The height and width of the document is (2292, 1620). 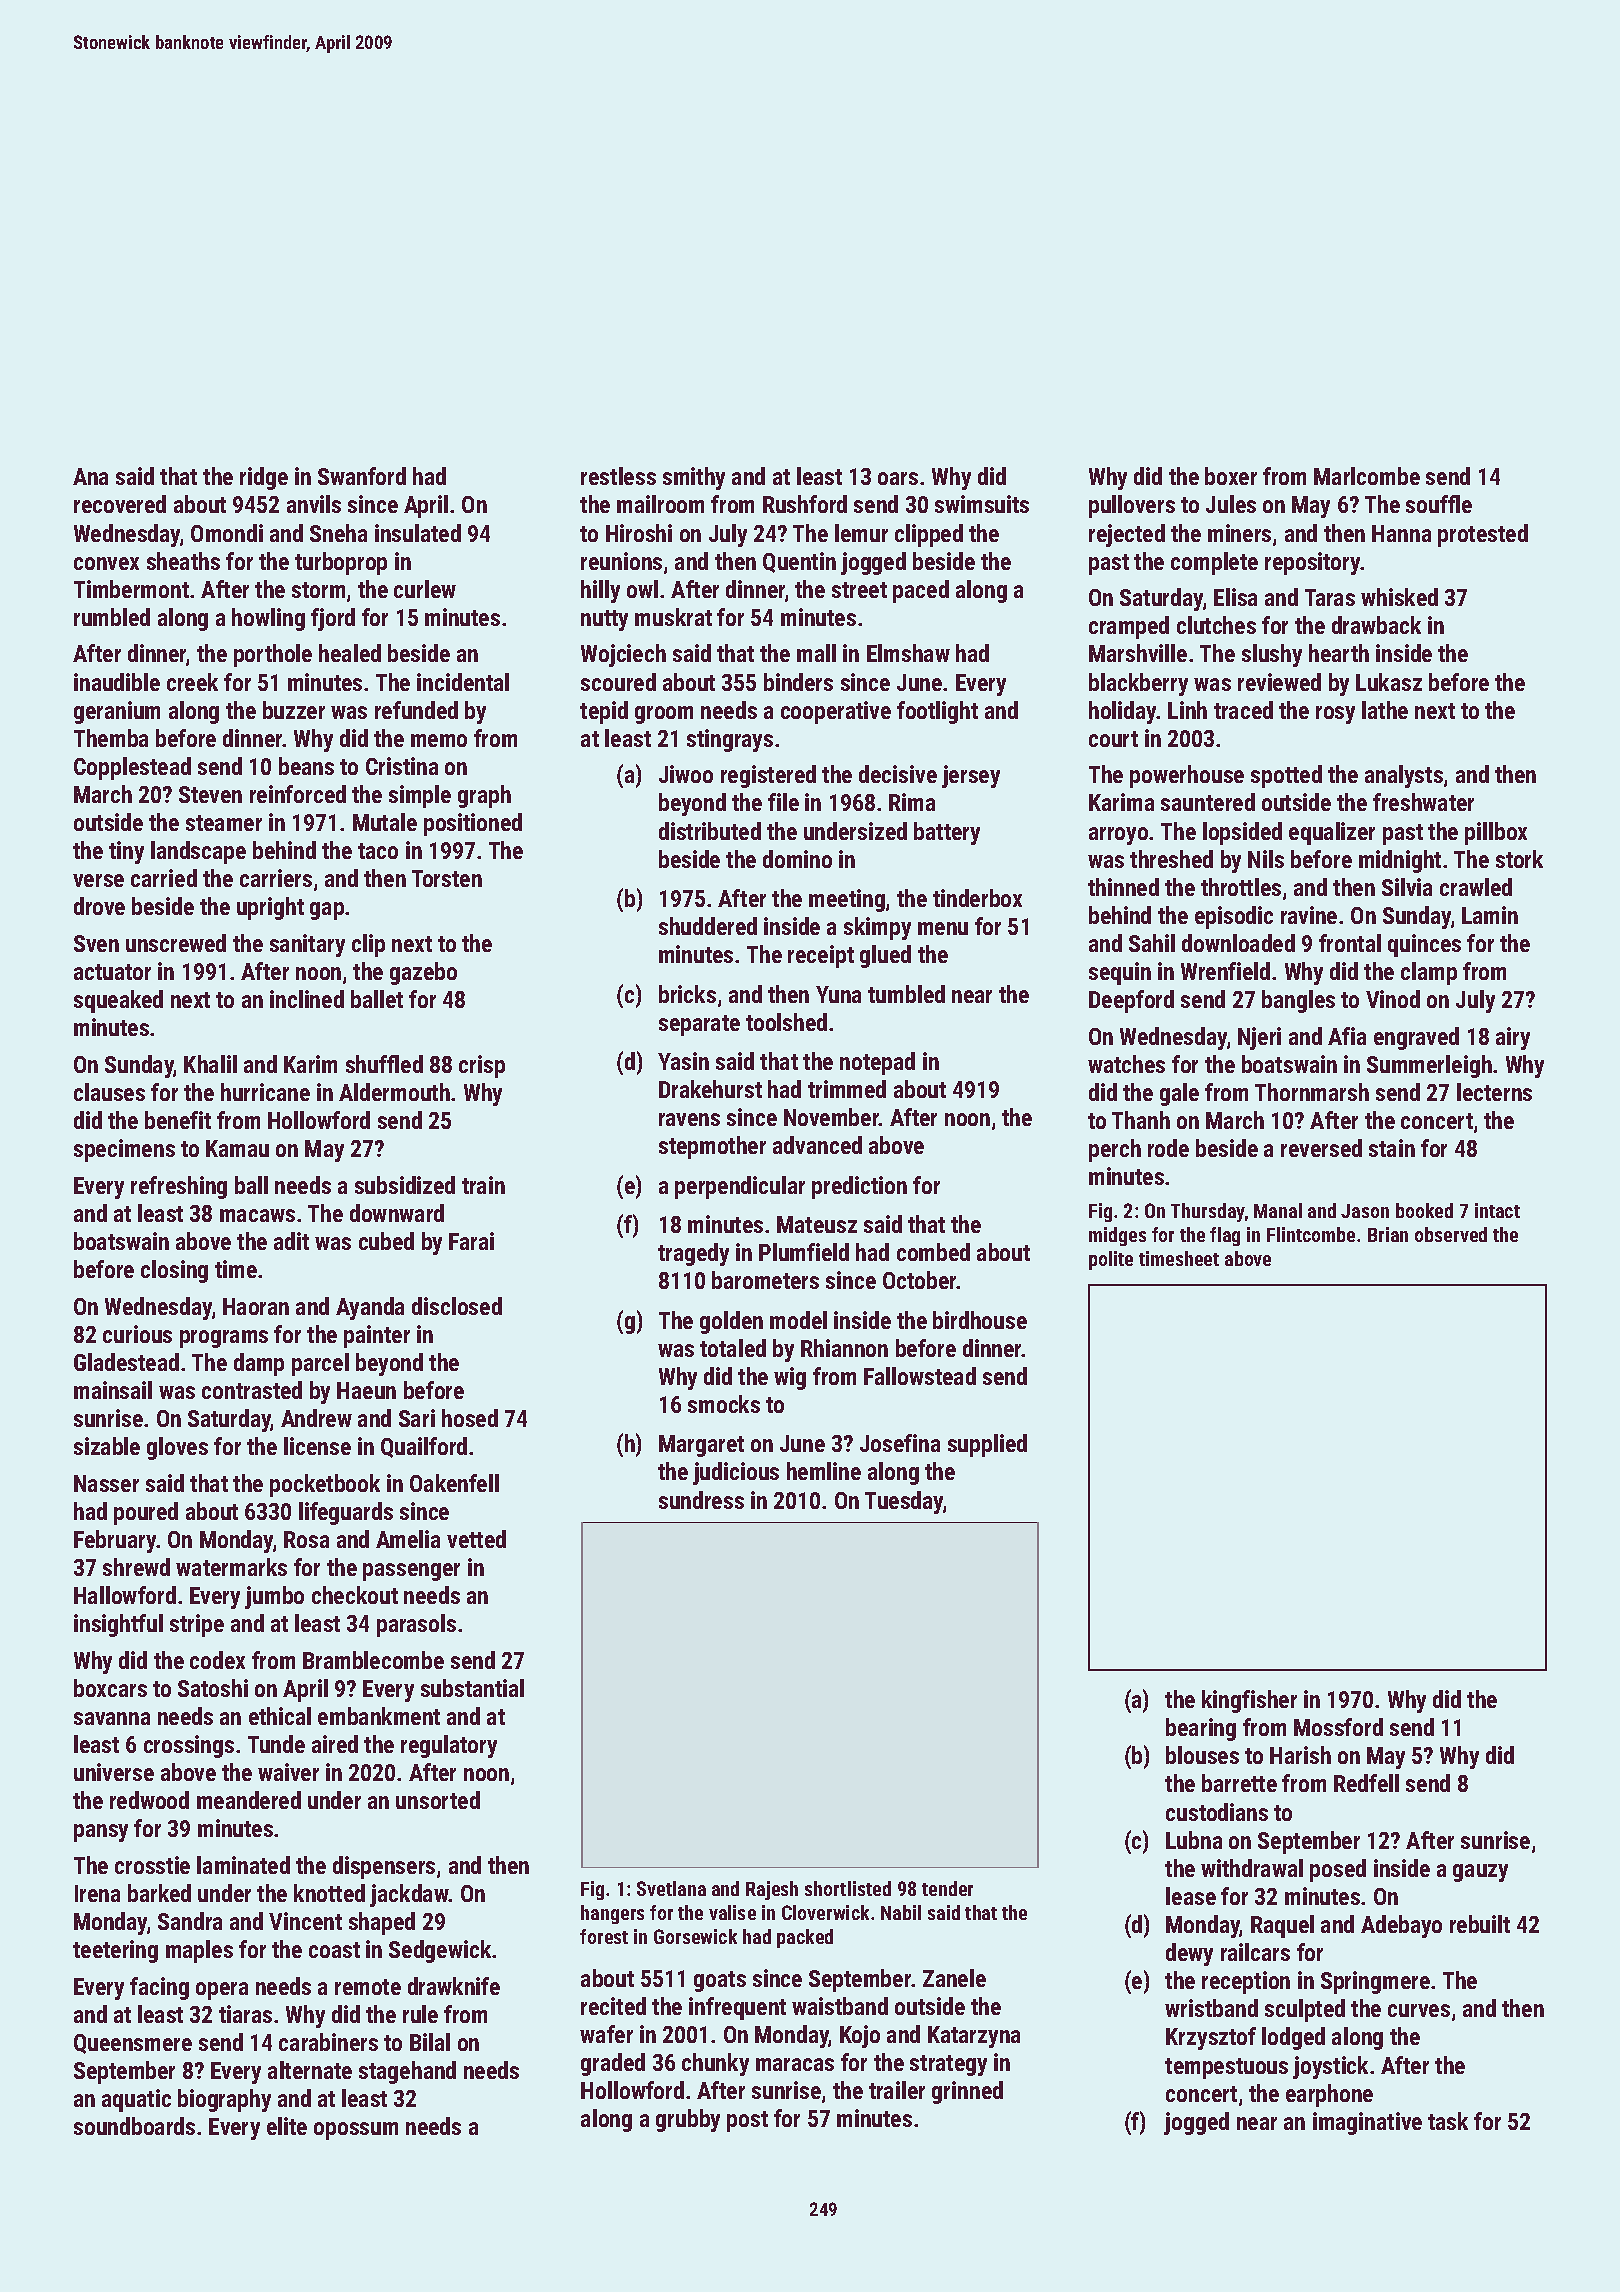 I want to click on boxer, so click(x=1231, y=476).
